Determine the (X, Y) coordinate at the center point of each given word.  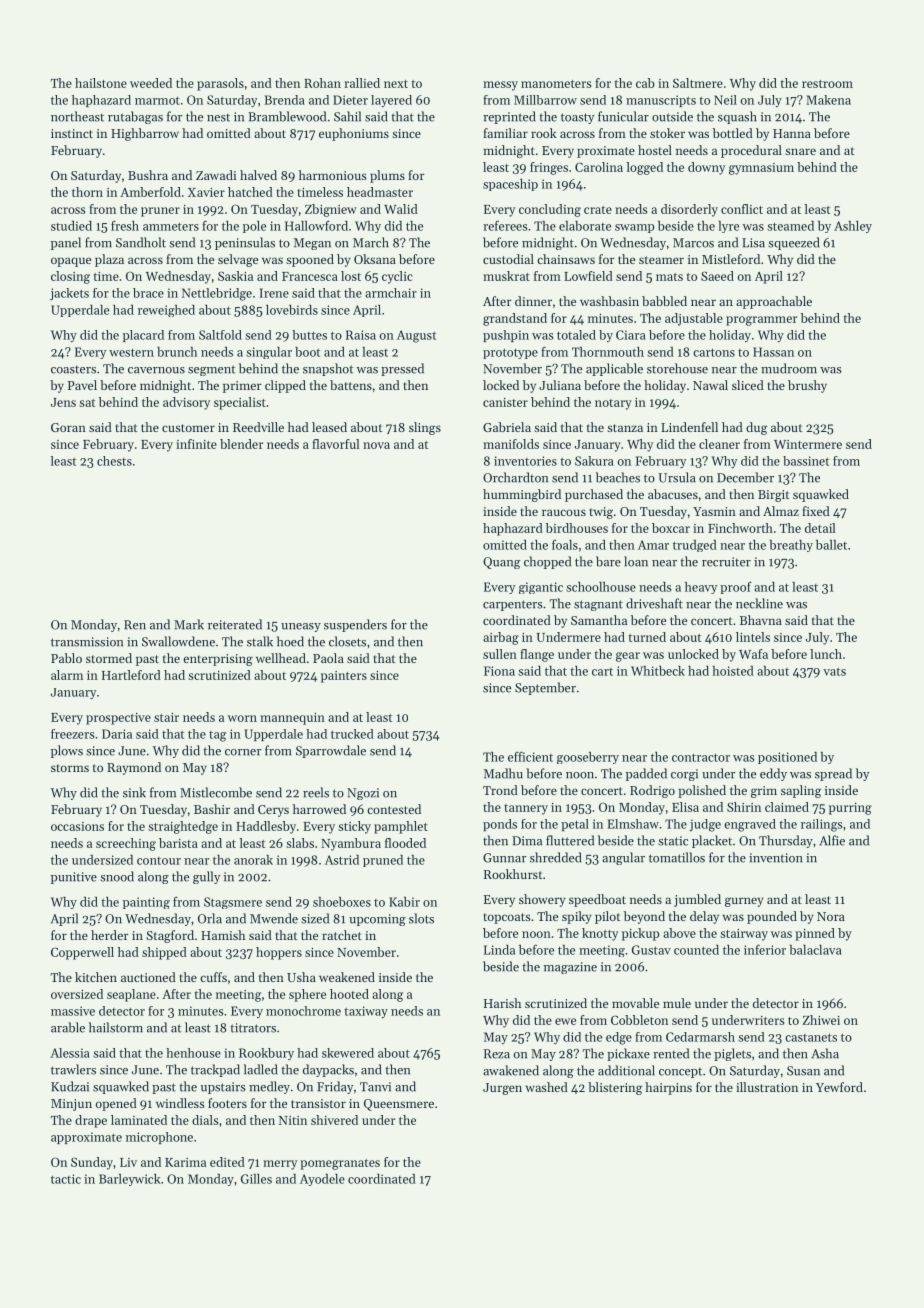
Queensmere (399, 1105)
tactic (66, 1179)
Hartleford (131, 675)
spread (833, 774)
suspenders (355, 625)
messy (500, 86)
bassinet (806, 461)
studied (71, 226)
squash (737, 117)
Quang (501, 563)
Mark (189, 624)
